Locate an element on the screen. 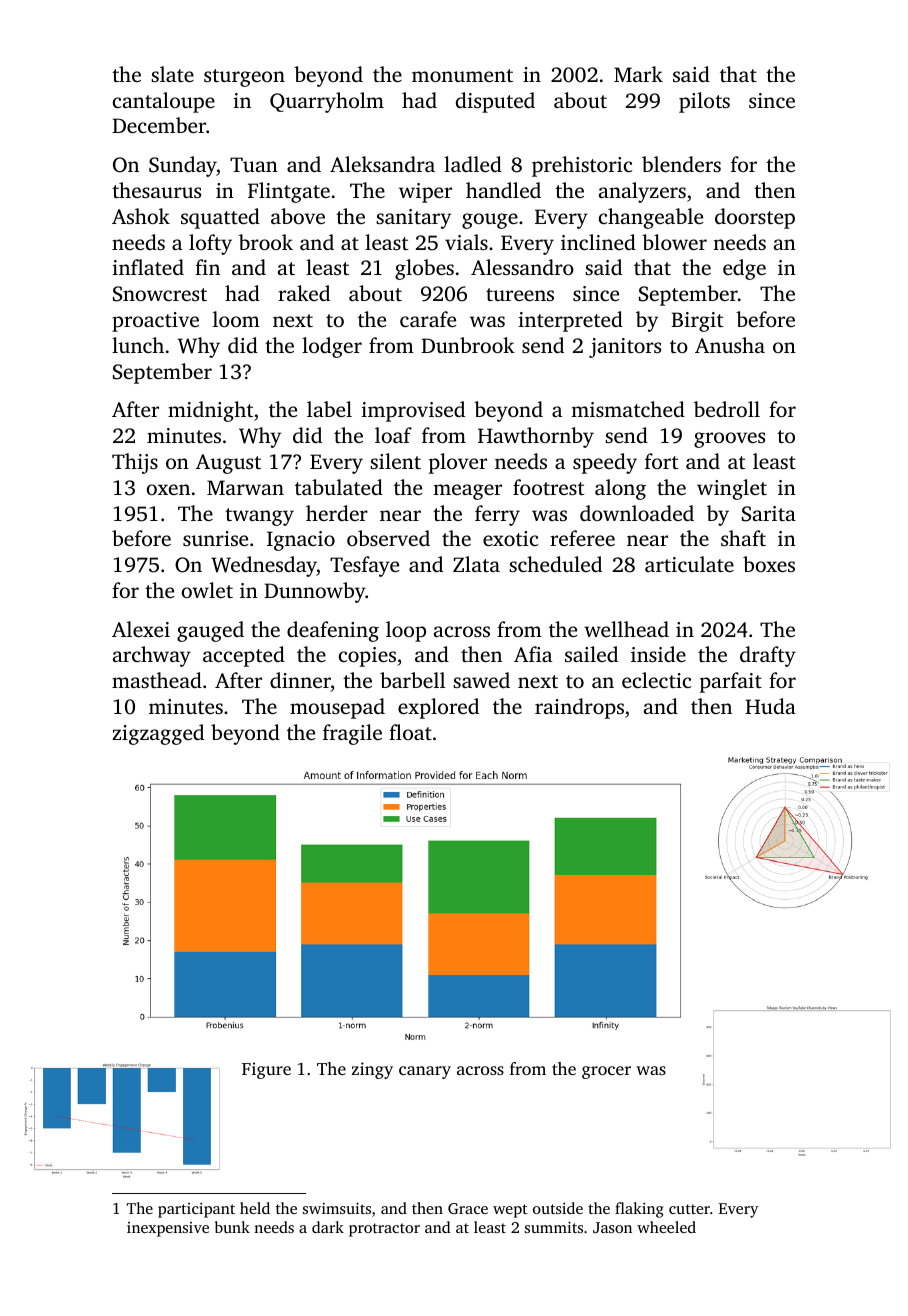  pilots is located at coordinates (704, 102).
